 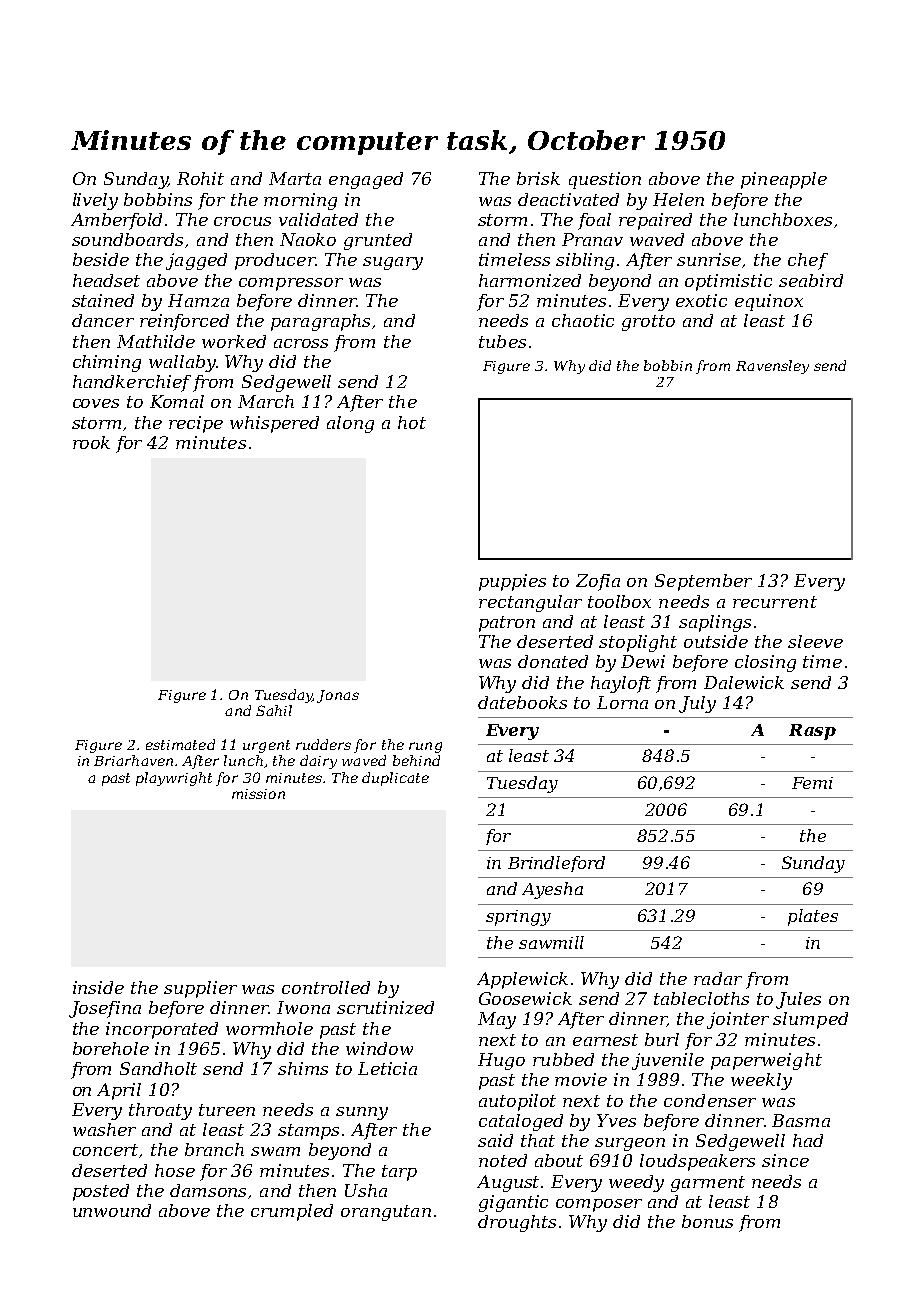 I want to click on controlled, so click(x=326, y=987).
